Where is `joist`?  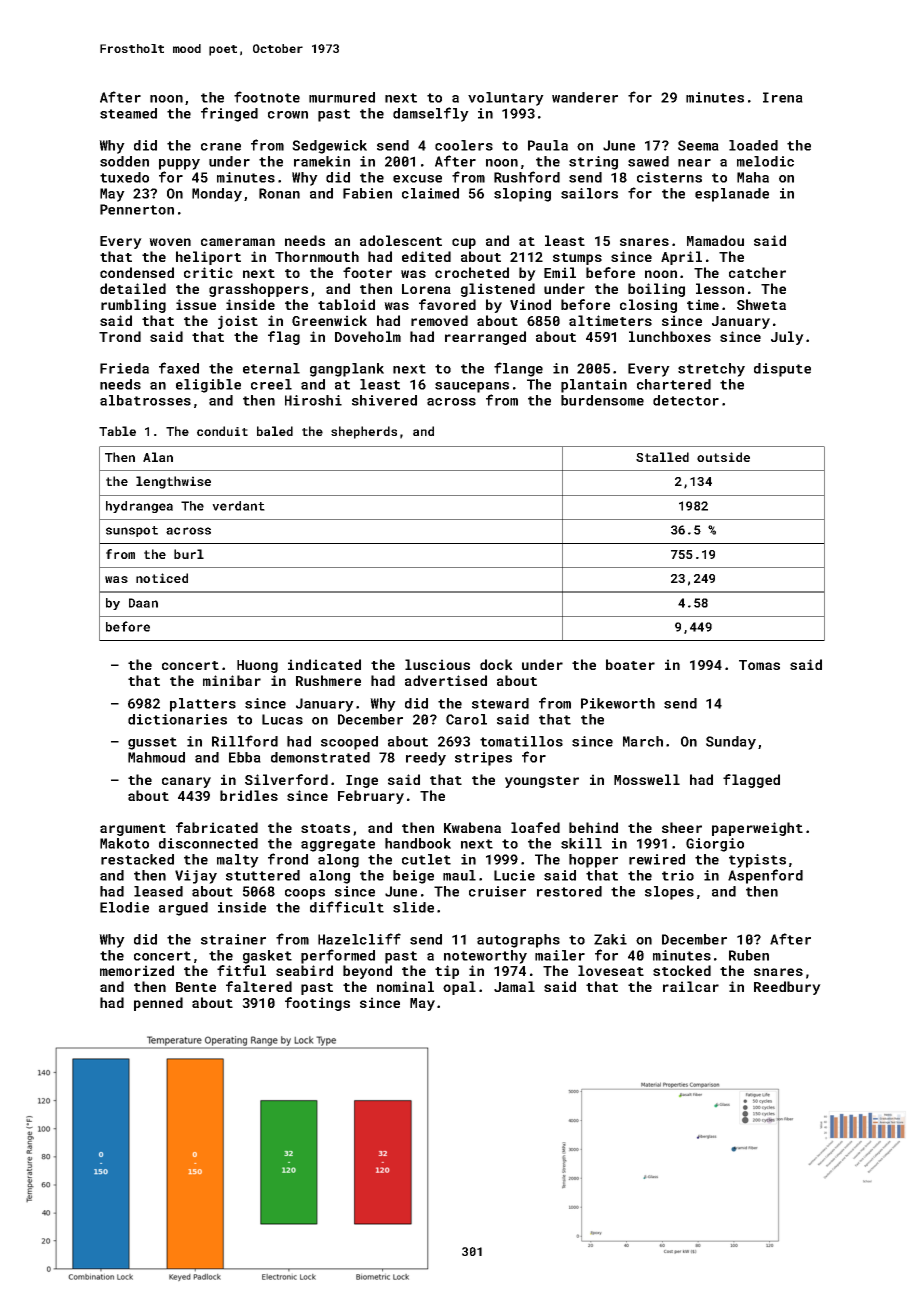
joist is located at coordinates (238, 322).
